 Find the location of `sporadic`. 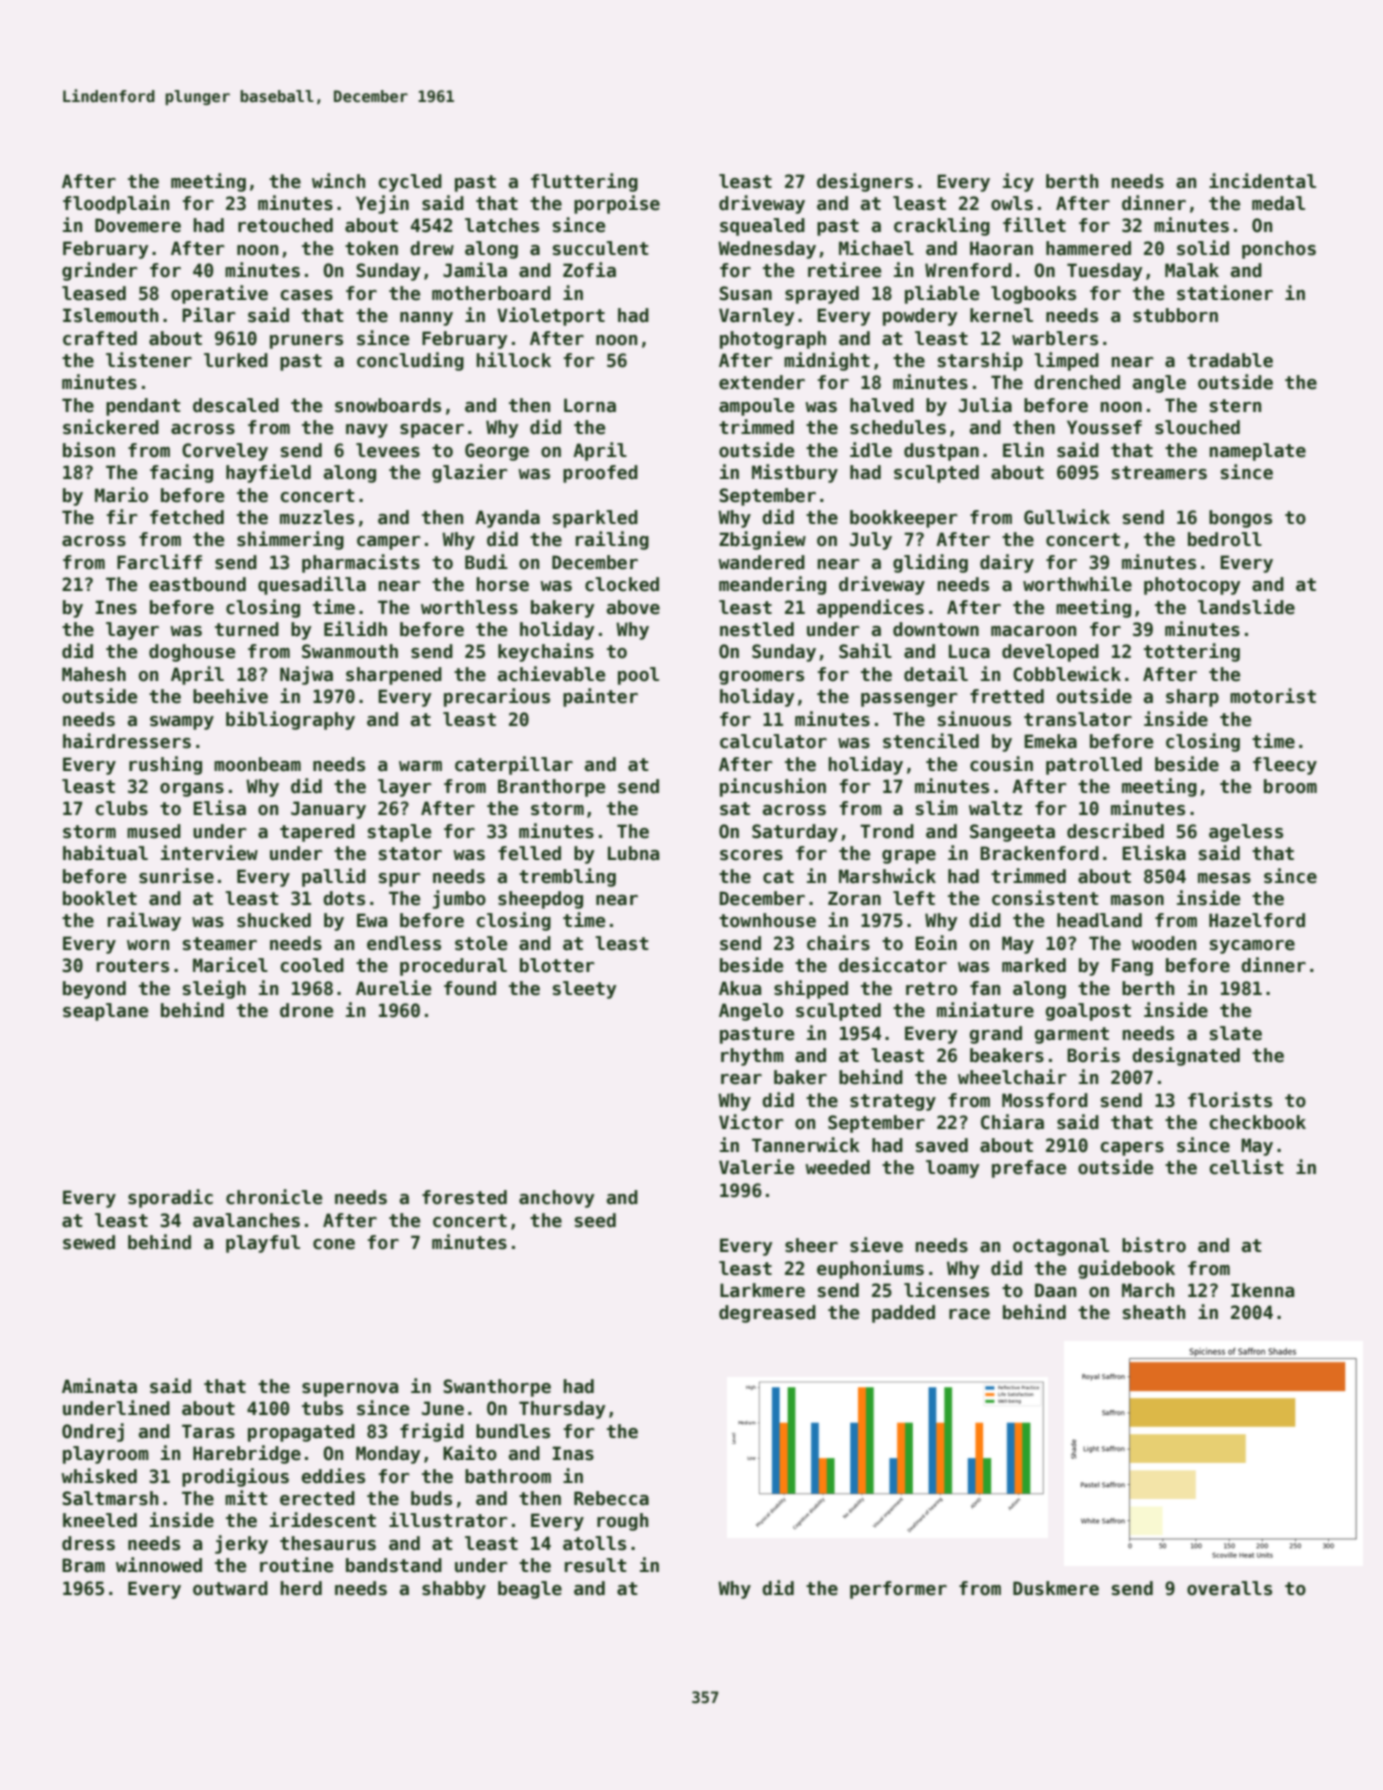

sporadic is located at coordinates (170, 1198).
